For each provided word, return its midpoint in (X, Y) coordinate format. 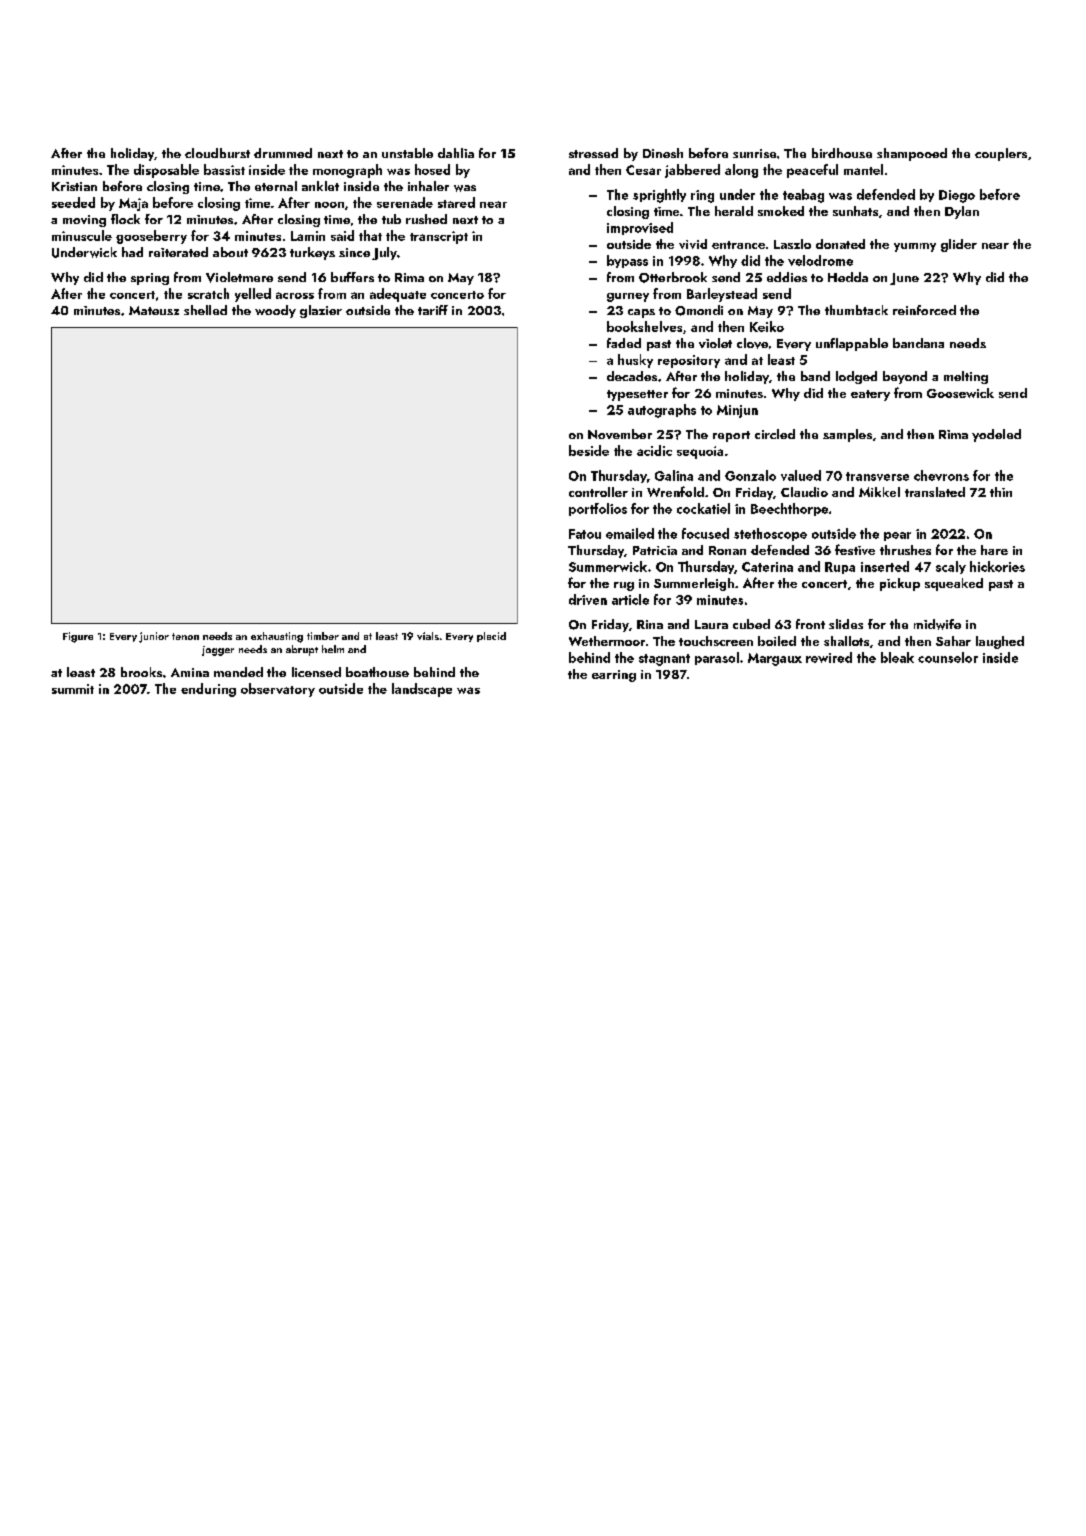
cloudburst (217, 153)
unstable (407, 153)
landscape (422, 690)
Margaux (775, 659)
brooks (141, 672)
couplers (1001, 154)
